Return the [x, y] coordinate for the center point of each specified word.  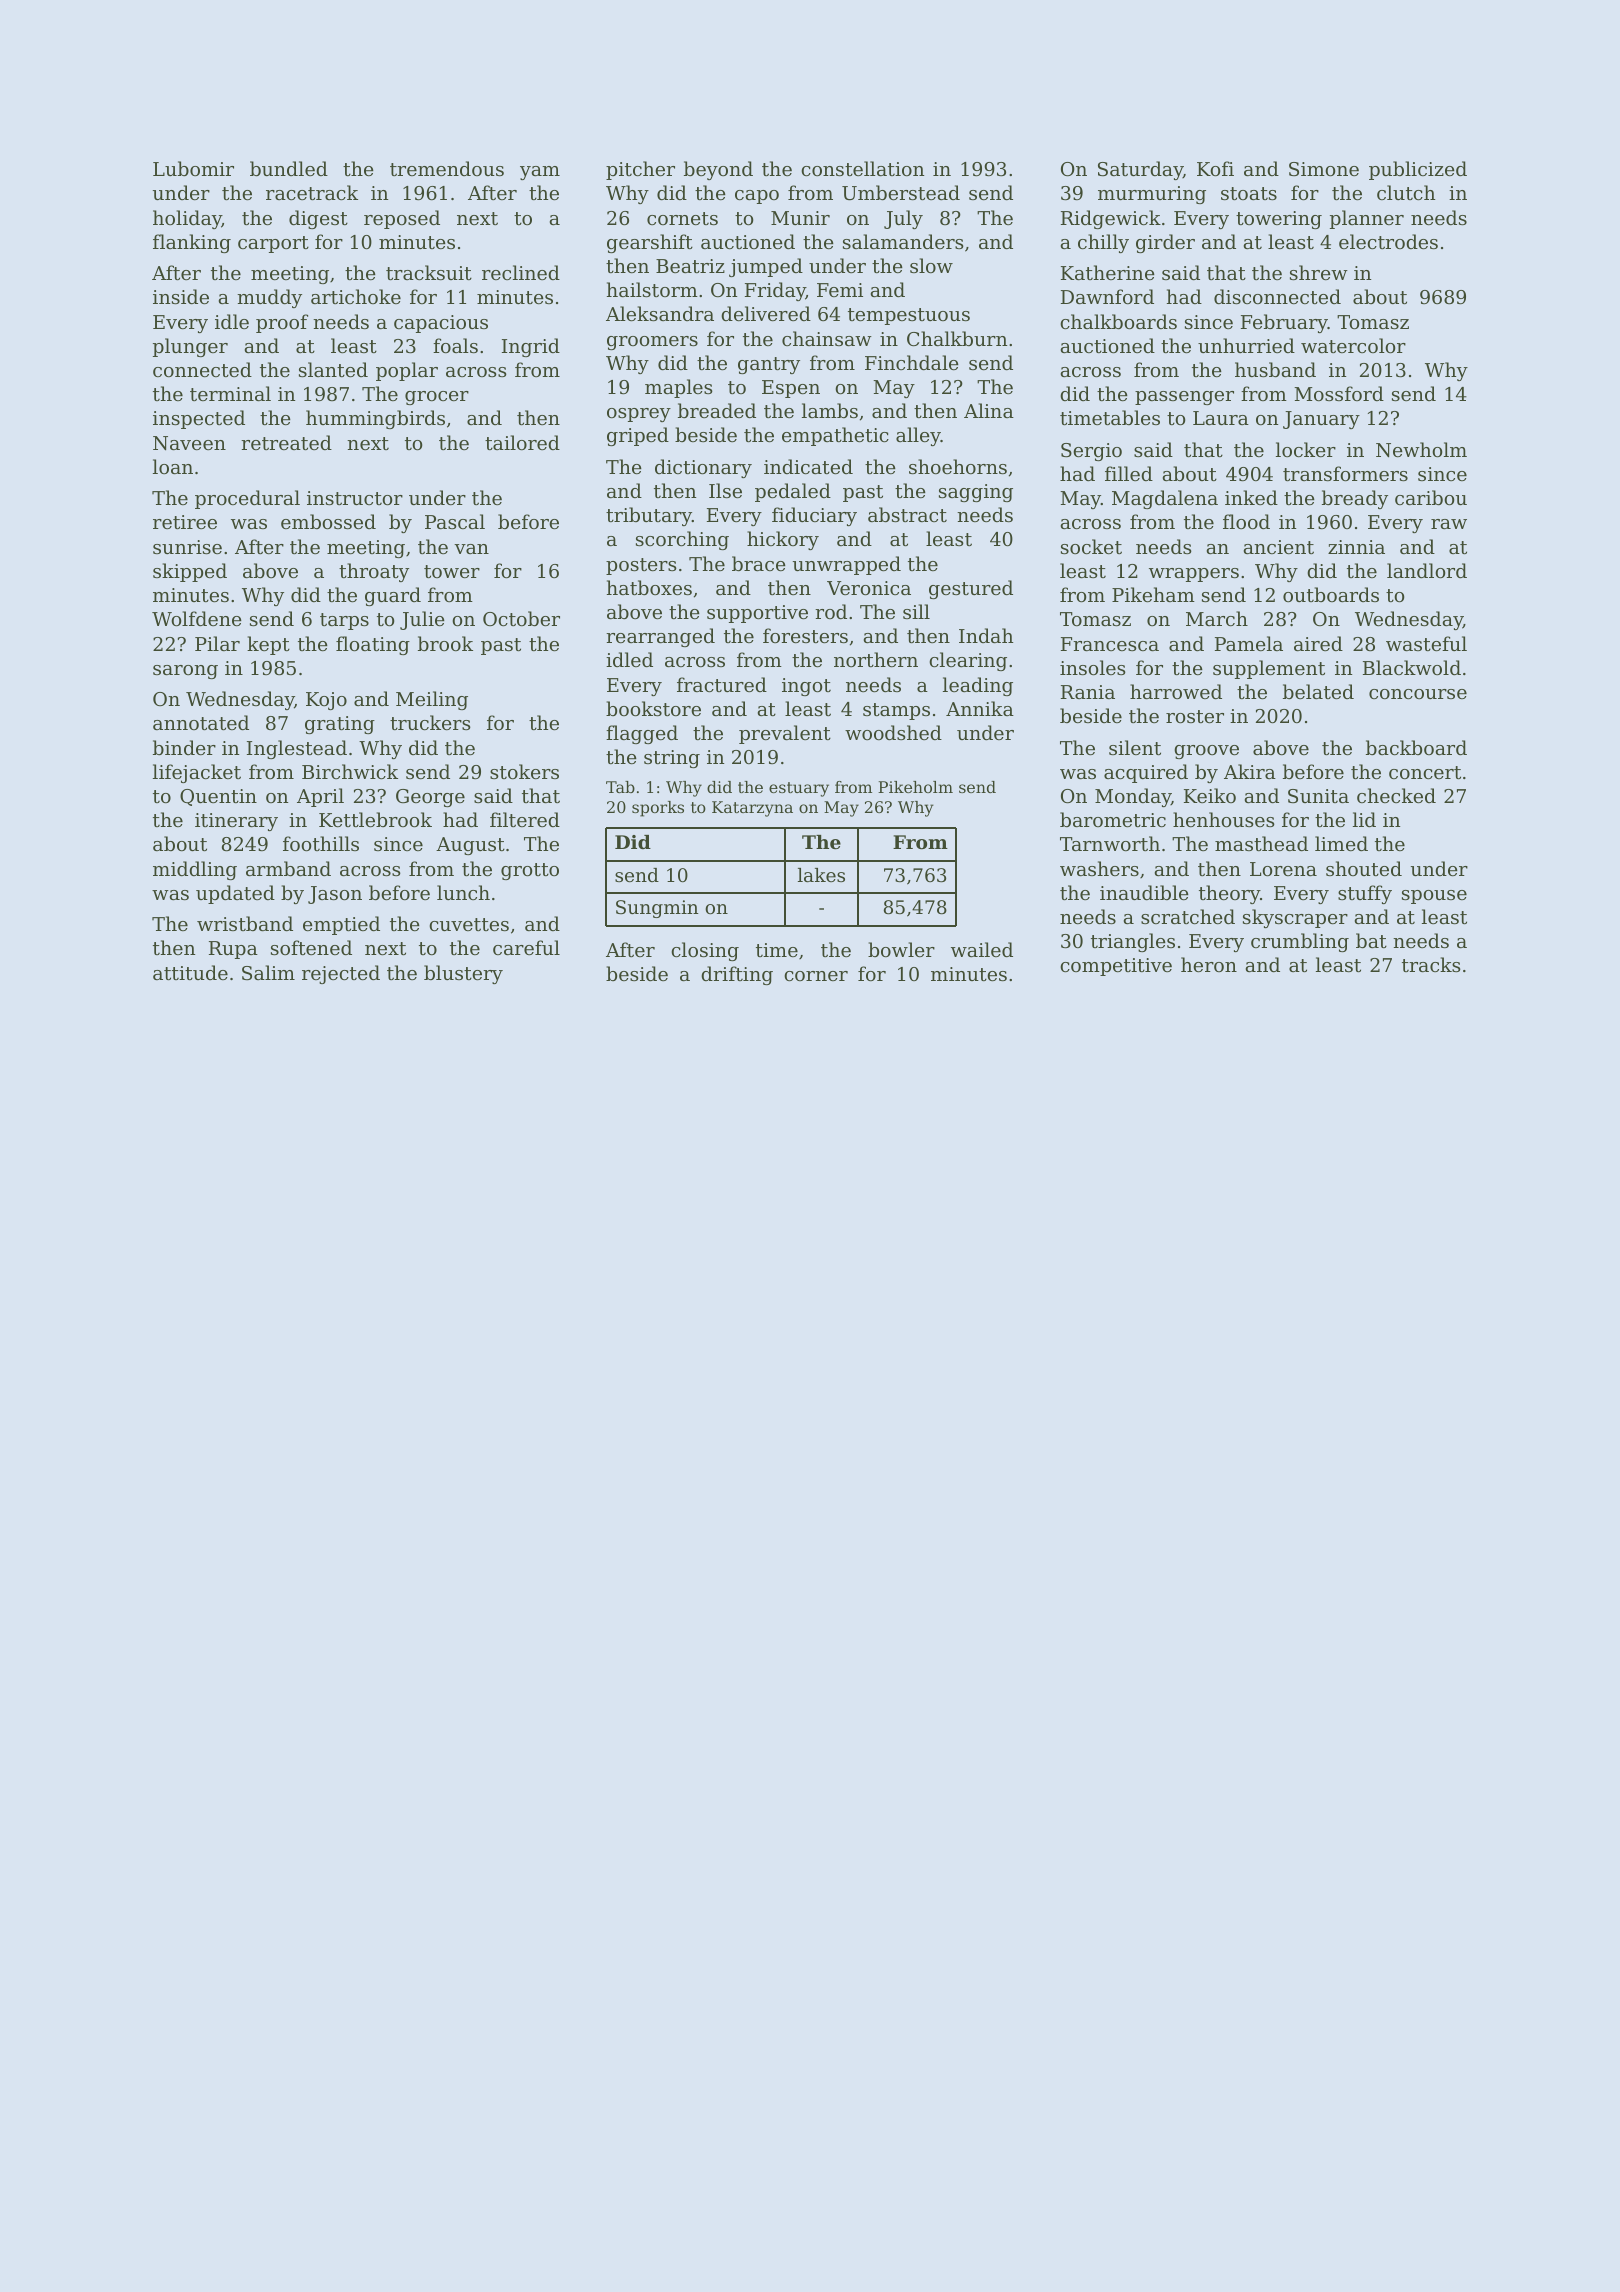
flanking [192, 243]
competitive [1116, 967]
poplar [407, 371]
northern [876, 659]
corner [816, 976]
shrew [1319, 272]
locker [1306, 449]
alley [918, 436]
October [521, 618]
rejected [341, 974]
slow [931, 265]
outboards [1331, 594]
